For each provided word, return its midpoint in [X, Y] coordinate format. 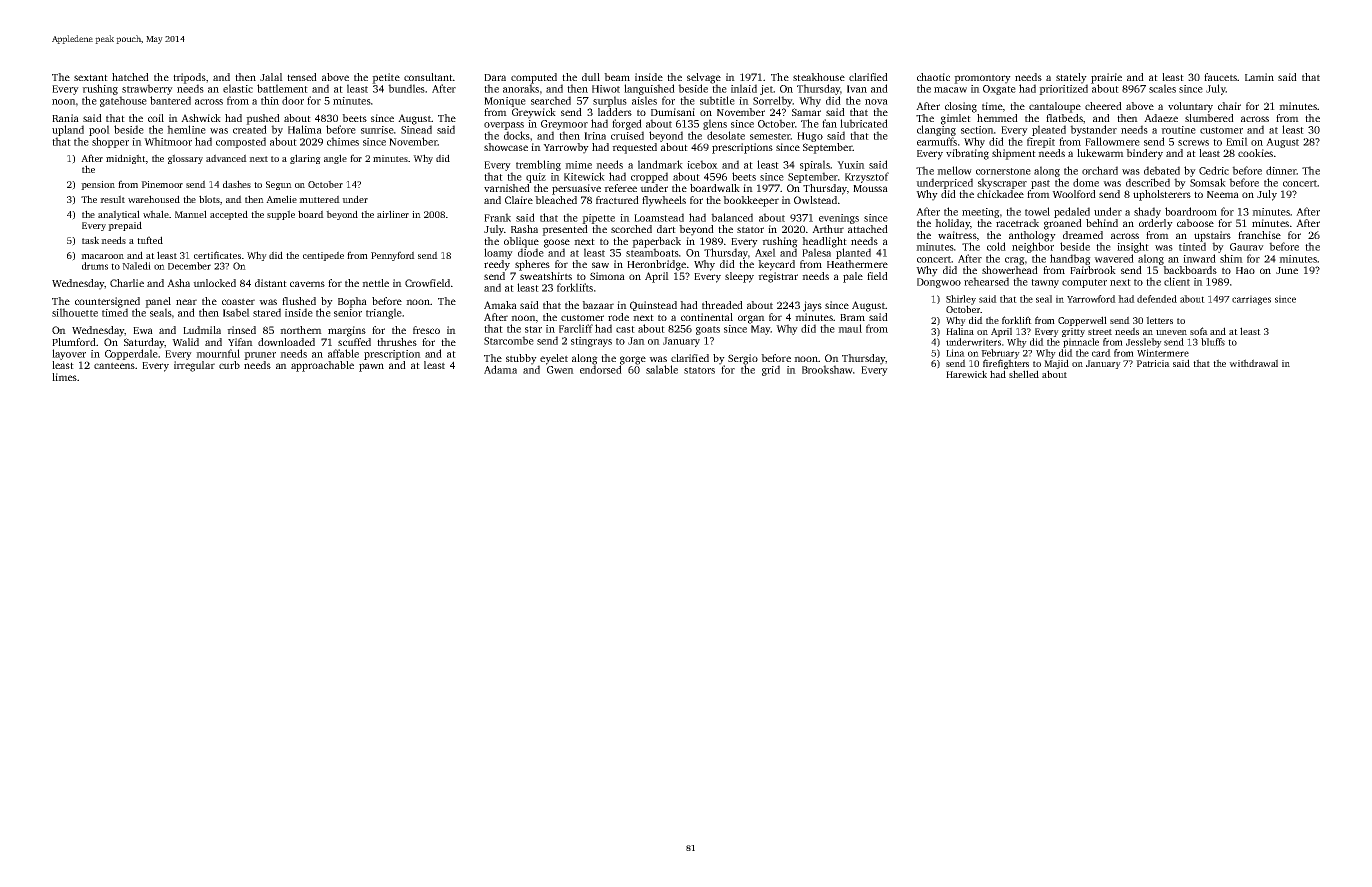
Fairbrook [1093, 270]
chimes [343, 141]
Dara [495, 77]
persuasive [576, 189]
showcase [506, 147]
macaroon [102, 256]
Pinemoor [162, 184]
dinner [1281, 170]
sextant [91, 77]
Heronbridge [656, 265]
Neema [1223, 194]
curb [229, 365]
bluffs [1213, 342]
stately [1071, 78]
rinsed [241, 330]
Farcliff [576, 328]
